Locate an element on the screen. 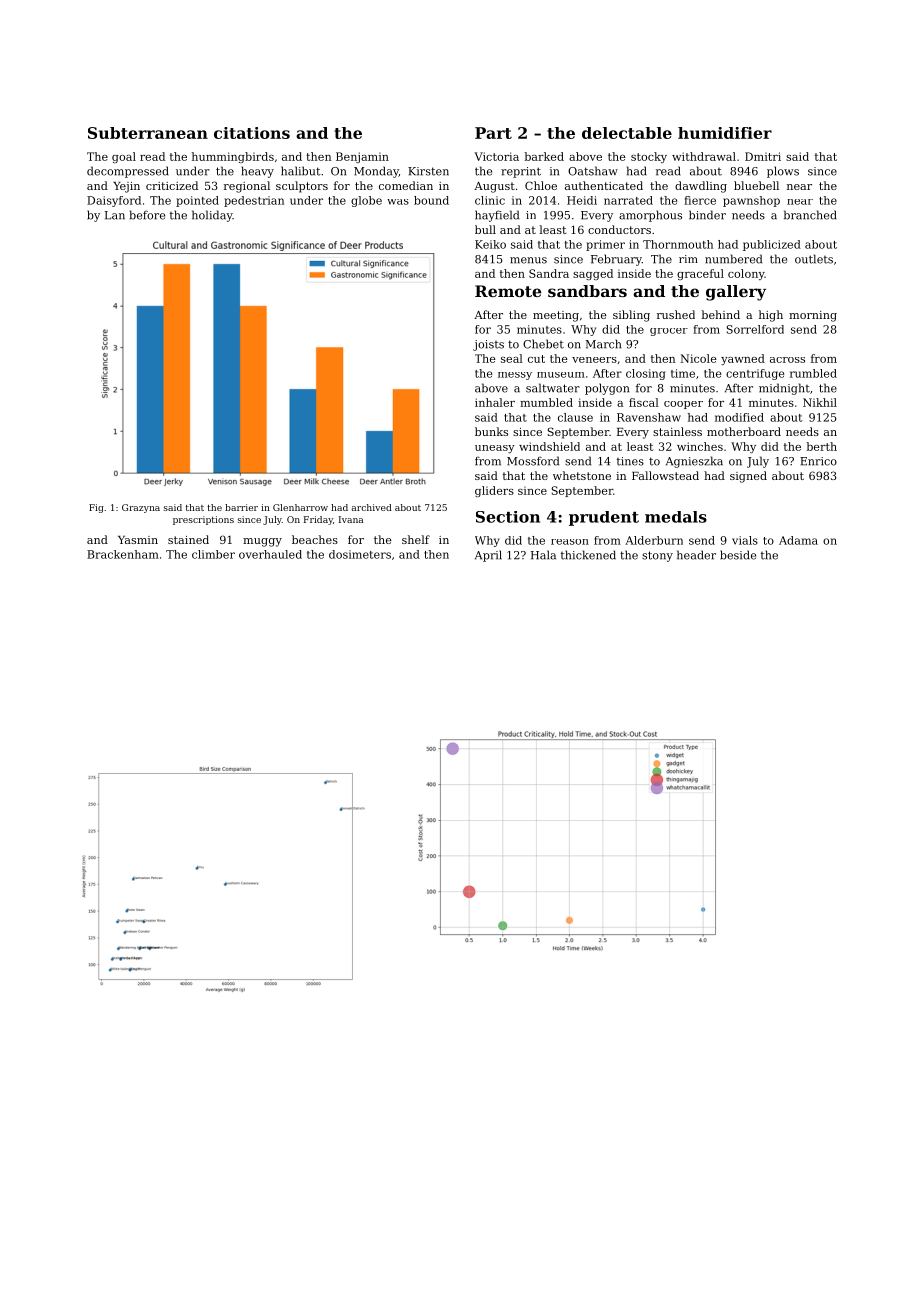 The image size is (924, 1308). veneers is located at coordinates (594, 360).
